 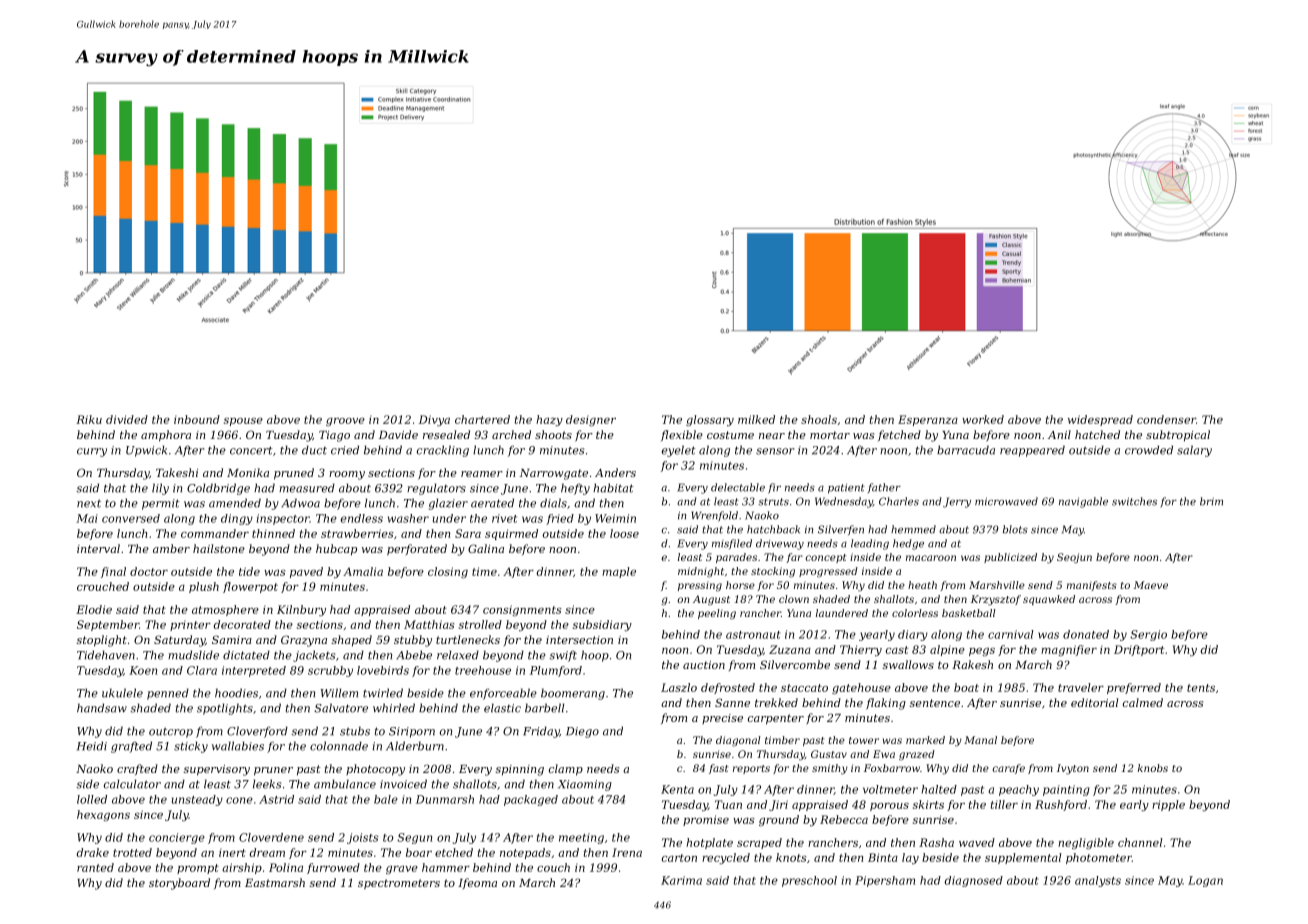 I want to click on hazy, so click(x=549, y=420).
